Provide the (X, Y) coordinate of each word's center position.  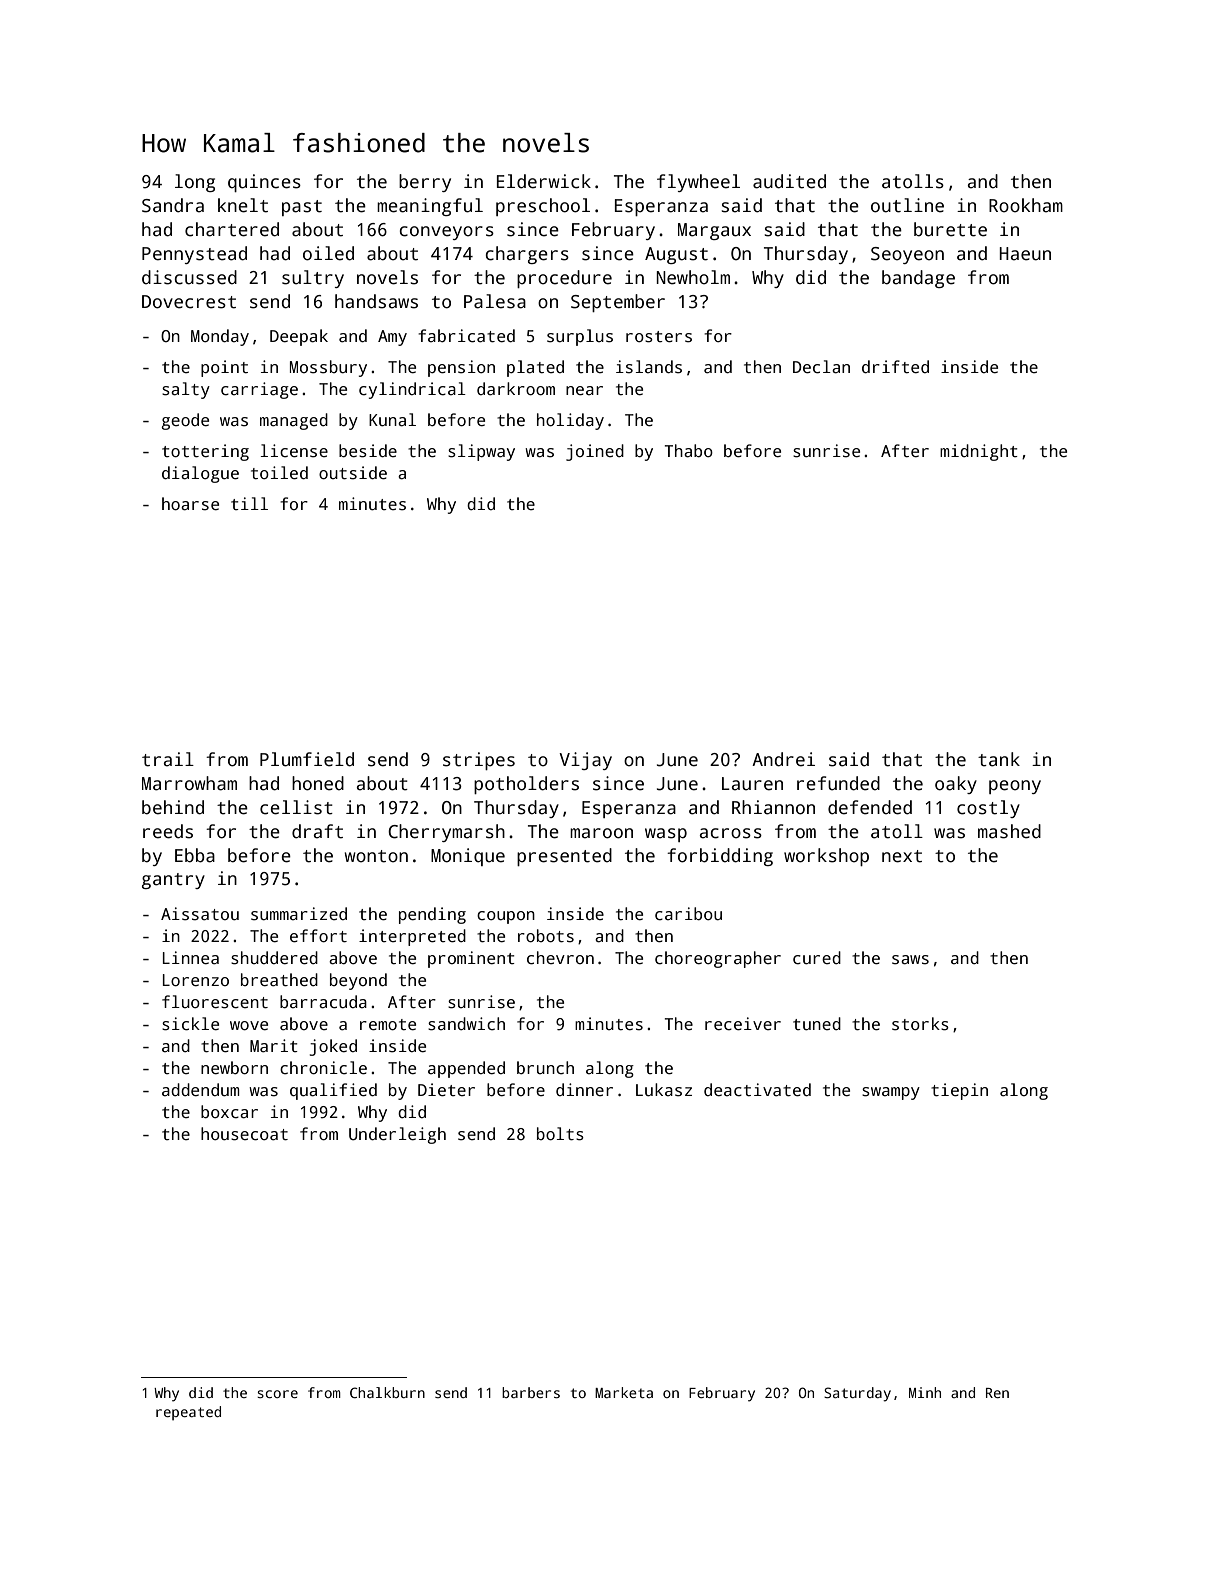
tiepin (959, 1091)
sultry (313, 279)
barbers (531, 1392)
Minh (925, 1392)
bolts (560, 1134)
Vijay (585, 761)
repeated (188, 1413)
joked (333, 1047)
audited (789, 181)
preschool (543, 207)
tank (999, 759)
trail (168, 759)
